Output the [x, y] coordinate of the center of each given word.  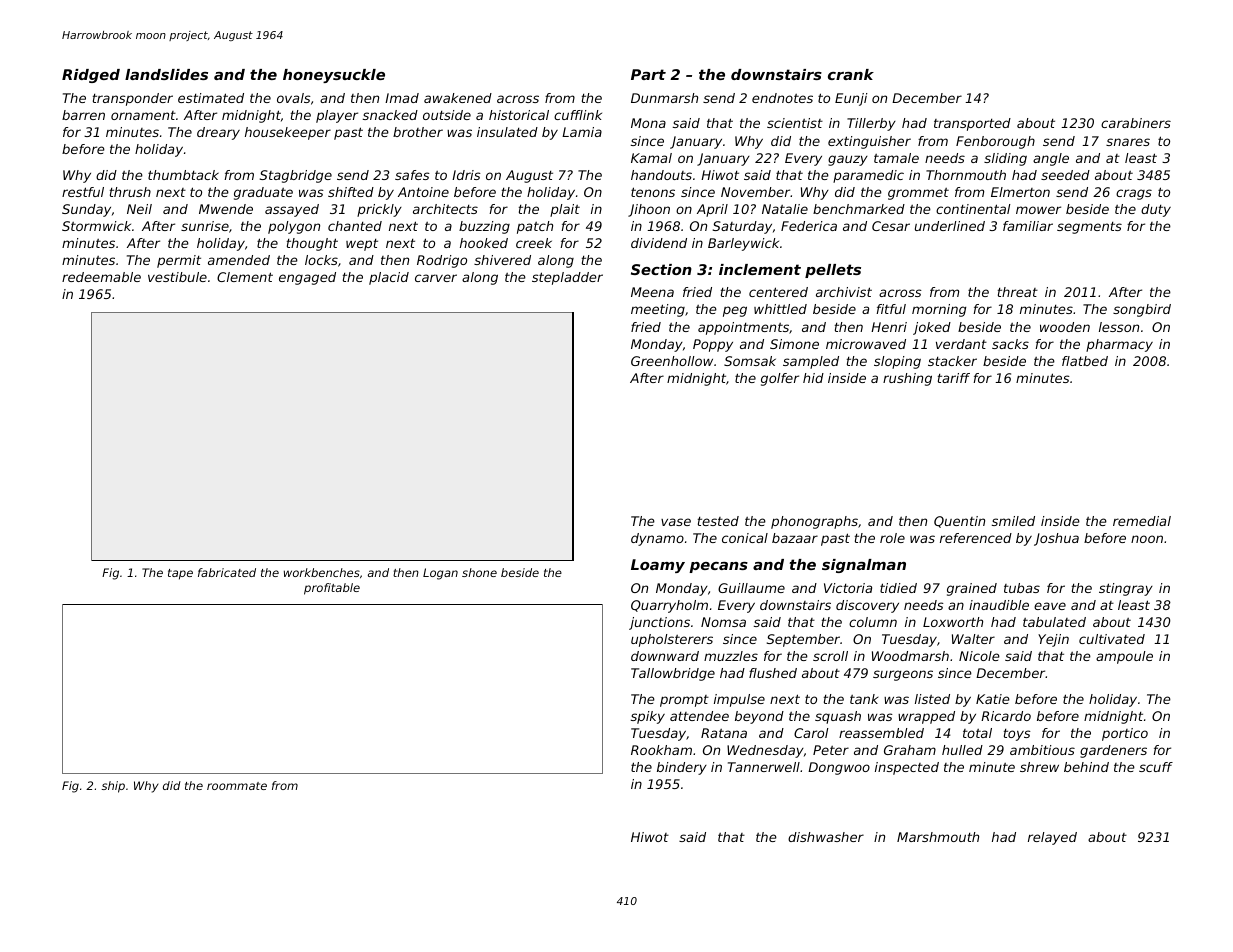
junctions [659, 623]
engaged [307, 278]
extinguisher [869, 142]
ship [113, 787]
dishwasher [826, 837]
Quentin [959, 522]
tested [718, 521]
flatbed [1085, 361]
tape [180, 574]
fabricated [227, 572]
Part [648, 74]
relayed [1052, 838]
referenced [976, 538]
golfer [780, 379]
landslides [166, 74]
